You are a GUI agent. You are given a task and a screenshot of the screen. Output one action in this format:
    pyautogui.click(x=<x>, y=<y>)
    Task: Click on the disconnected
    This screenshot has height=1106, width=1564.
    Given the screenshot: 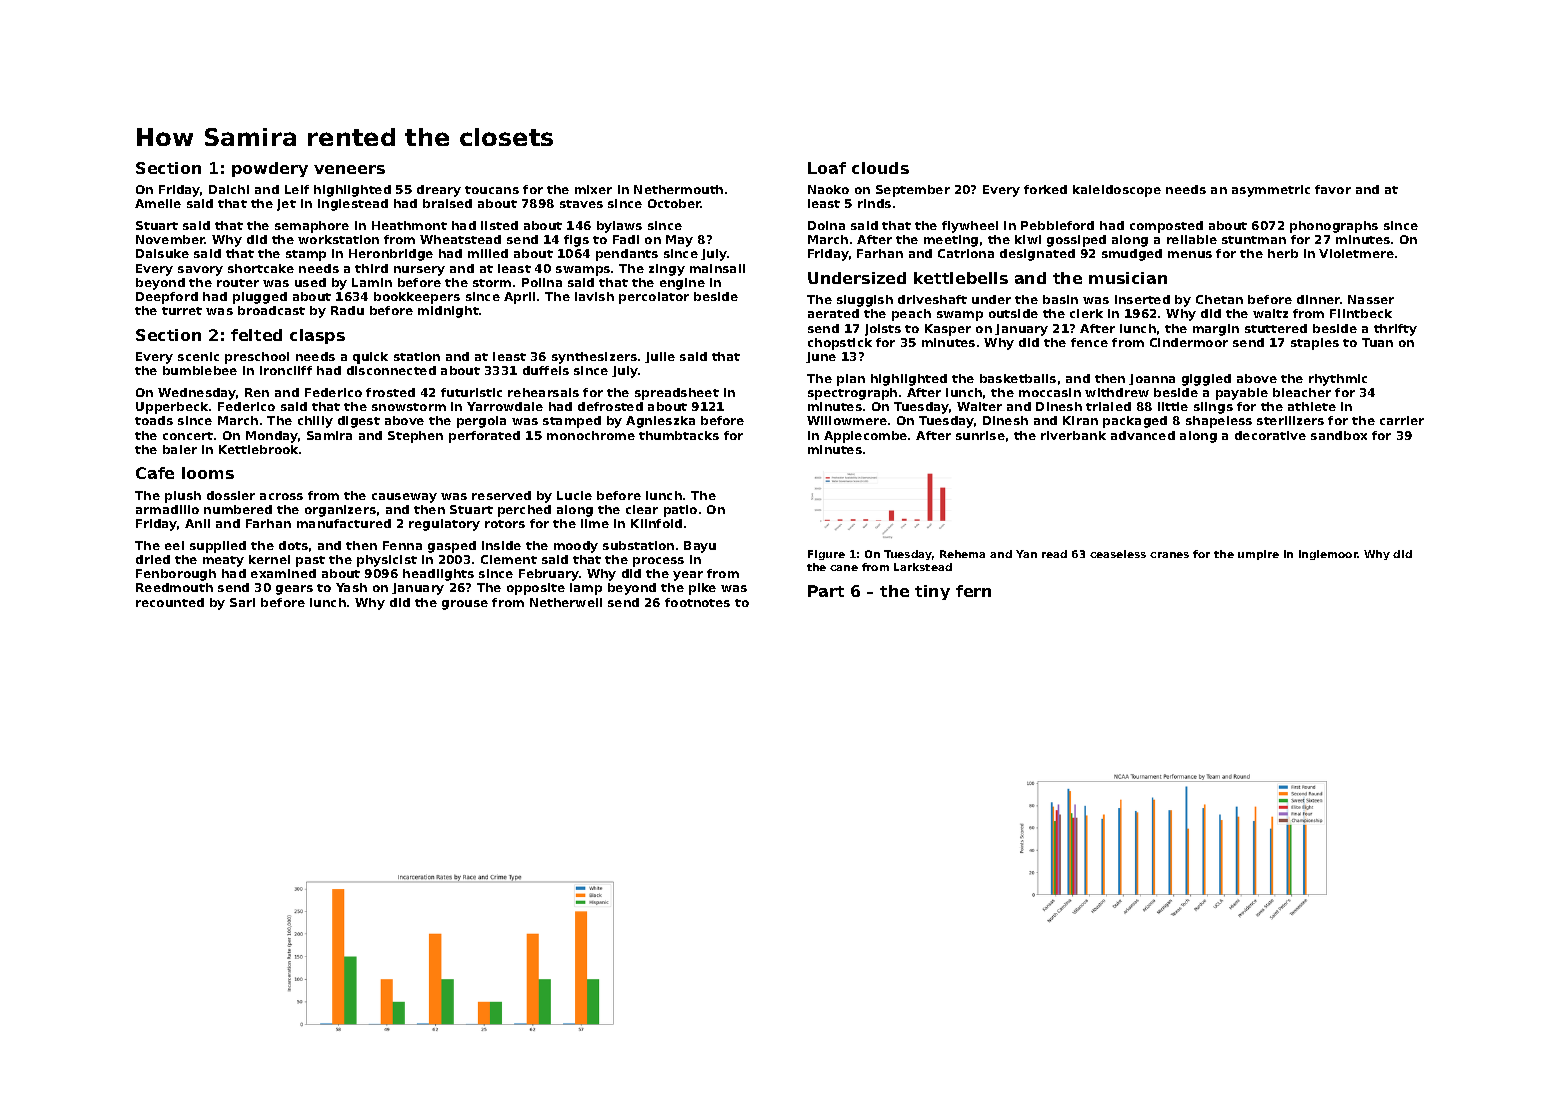 What is the action you would take?
    pyautogui.click(x=391, y=370)
